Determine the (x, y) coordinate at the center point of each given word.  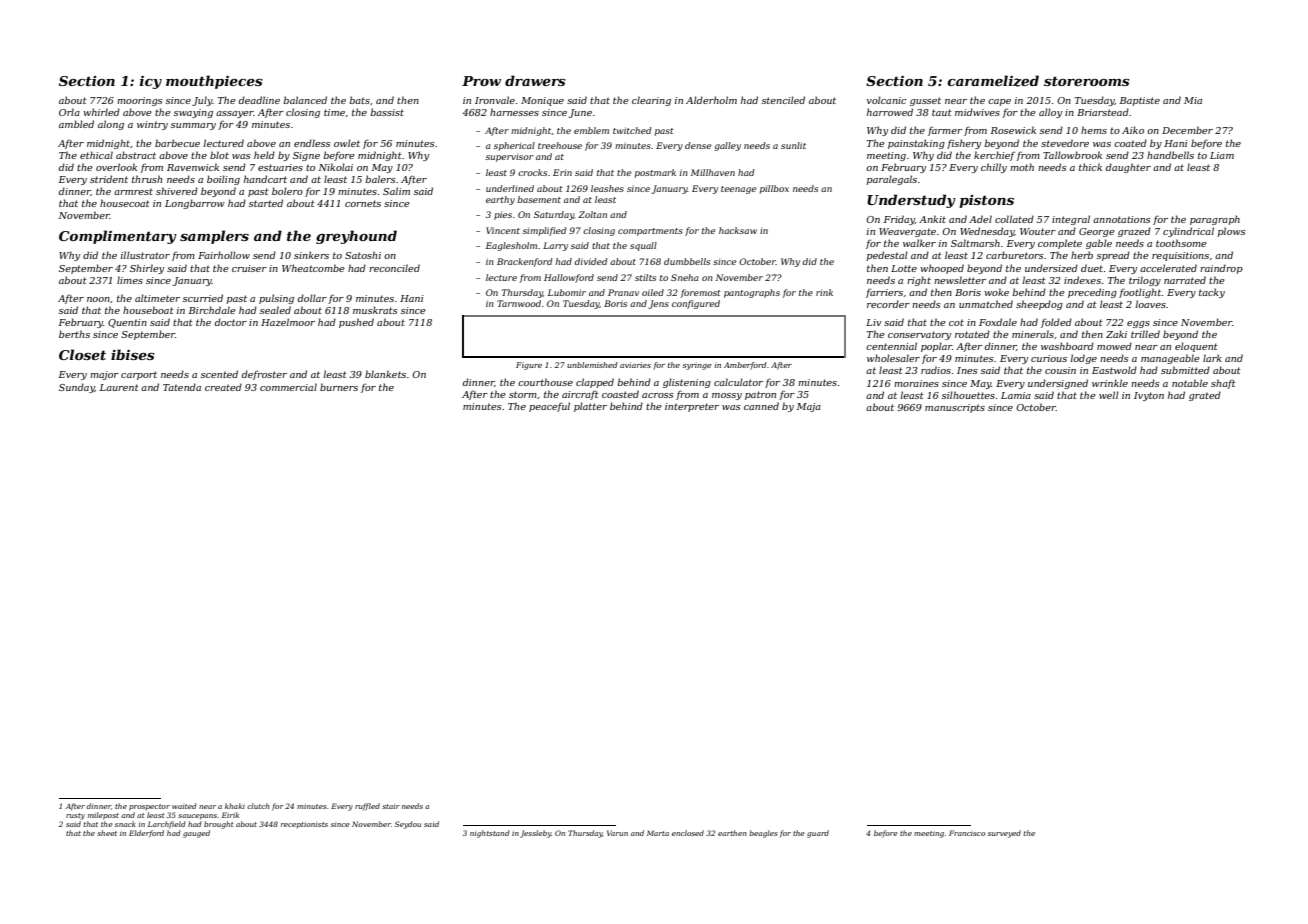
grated (1205, 396)
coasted (620, 394)
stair (391, 806)
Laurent (119, 387)
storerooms (1087, 81)
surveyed (1004, 834)
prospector (149, 807)
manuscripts (955, 408)
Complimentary (118, 237)
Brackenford (524, 262)
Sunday (77, 388)
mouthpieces (214, 82)
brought (218, 825)
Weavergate (907, 232)
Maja (809, 407)
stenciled (783, 100)
